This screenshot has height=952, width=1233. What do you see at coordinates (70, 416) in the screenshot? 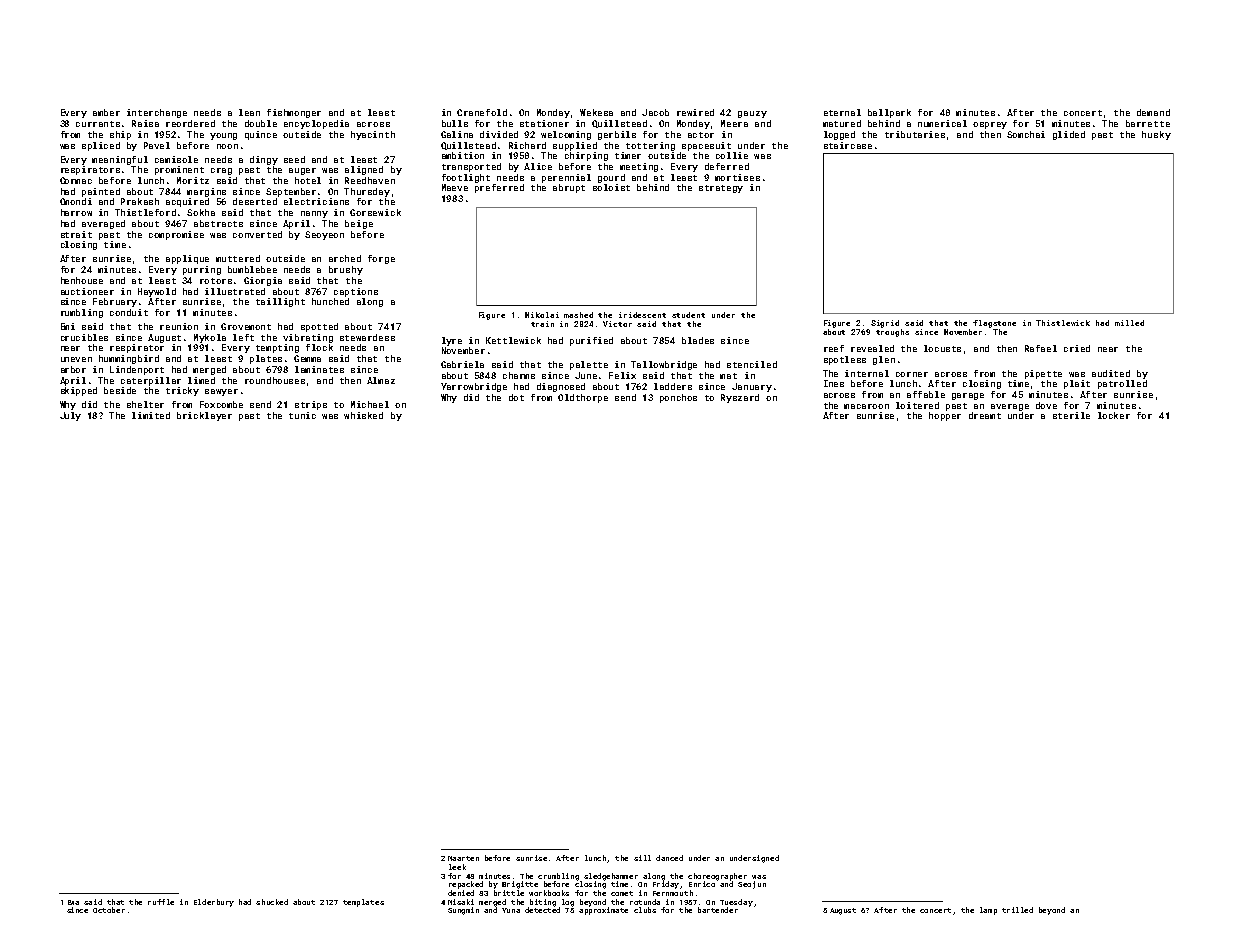
I see `July` at bounding box center [70, 416].
